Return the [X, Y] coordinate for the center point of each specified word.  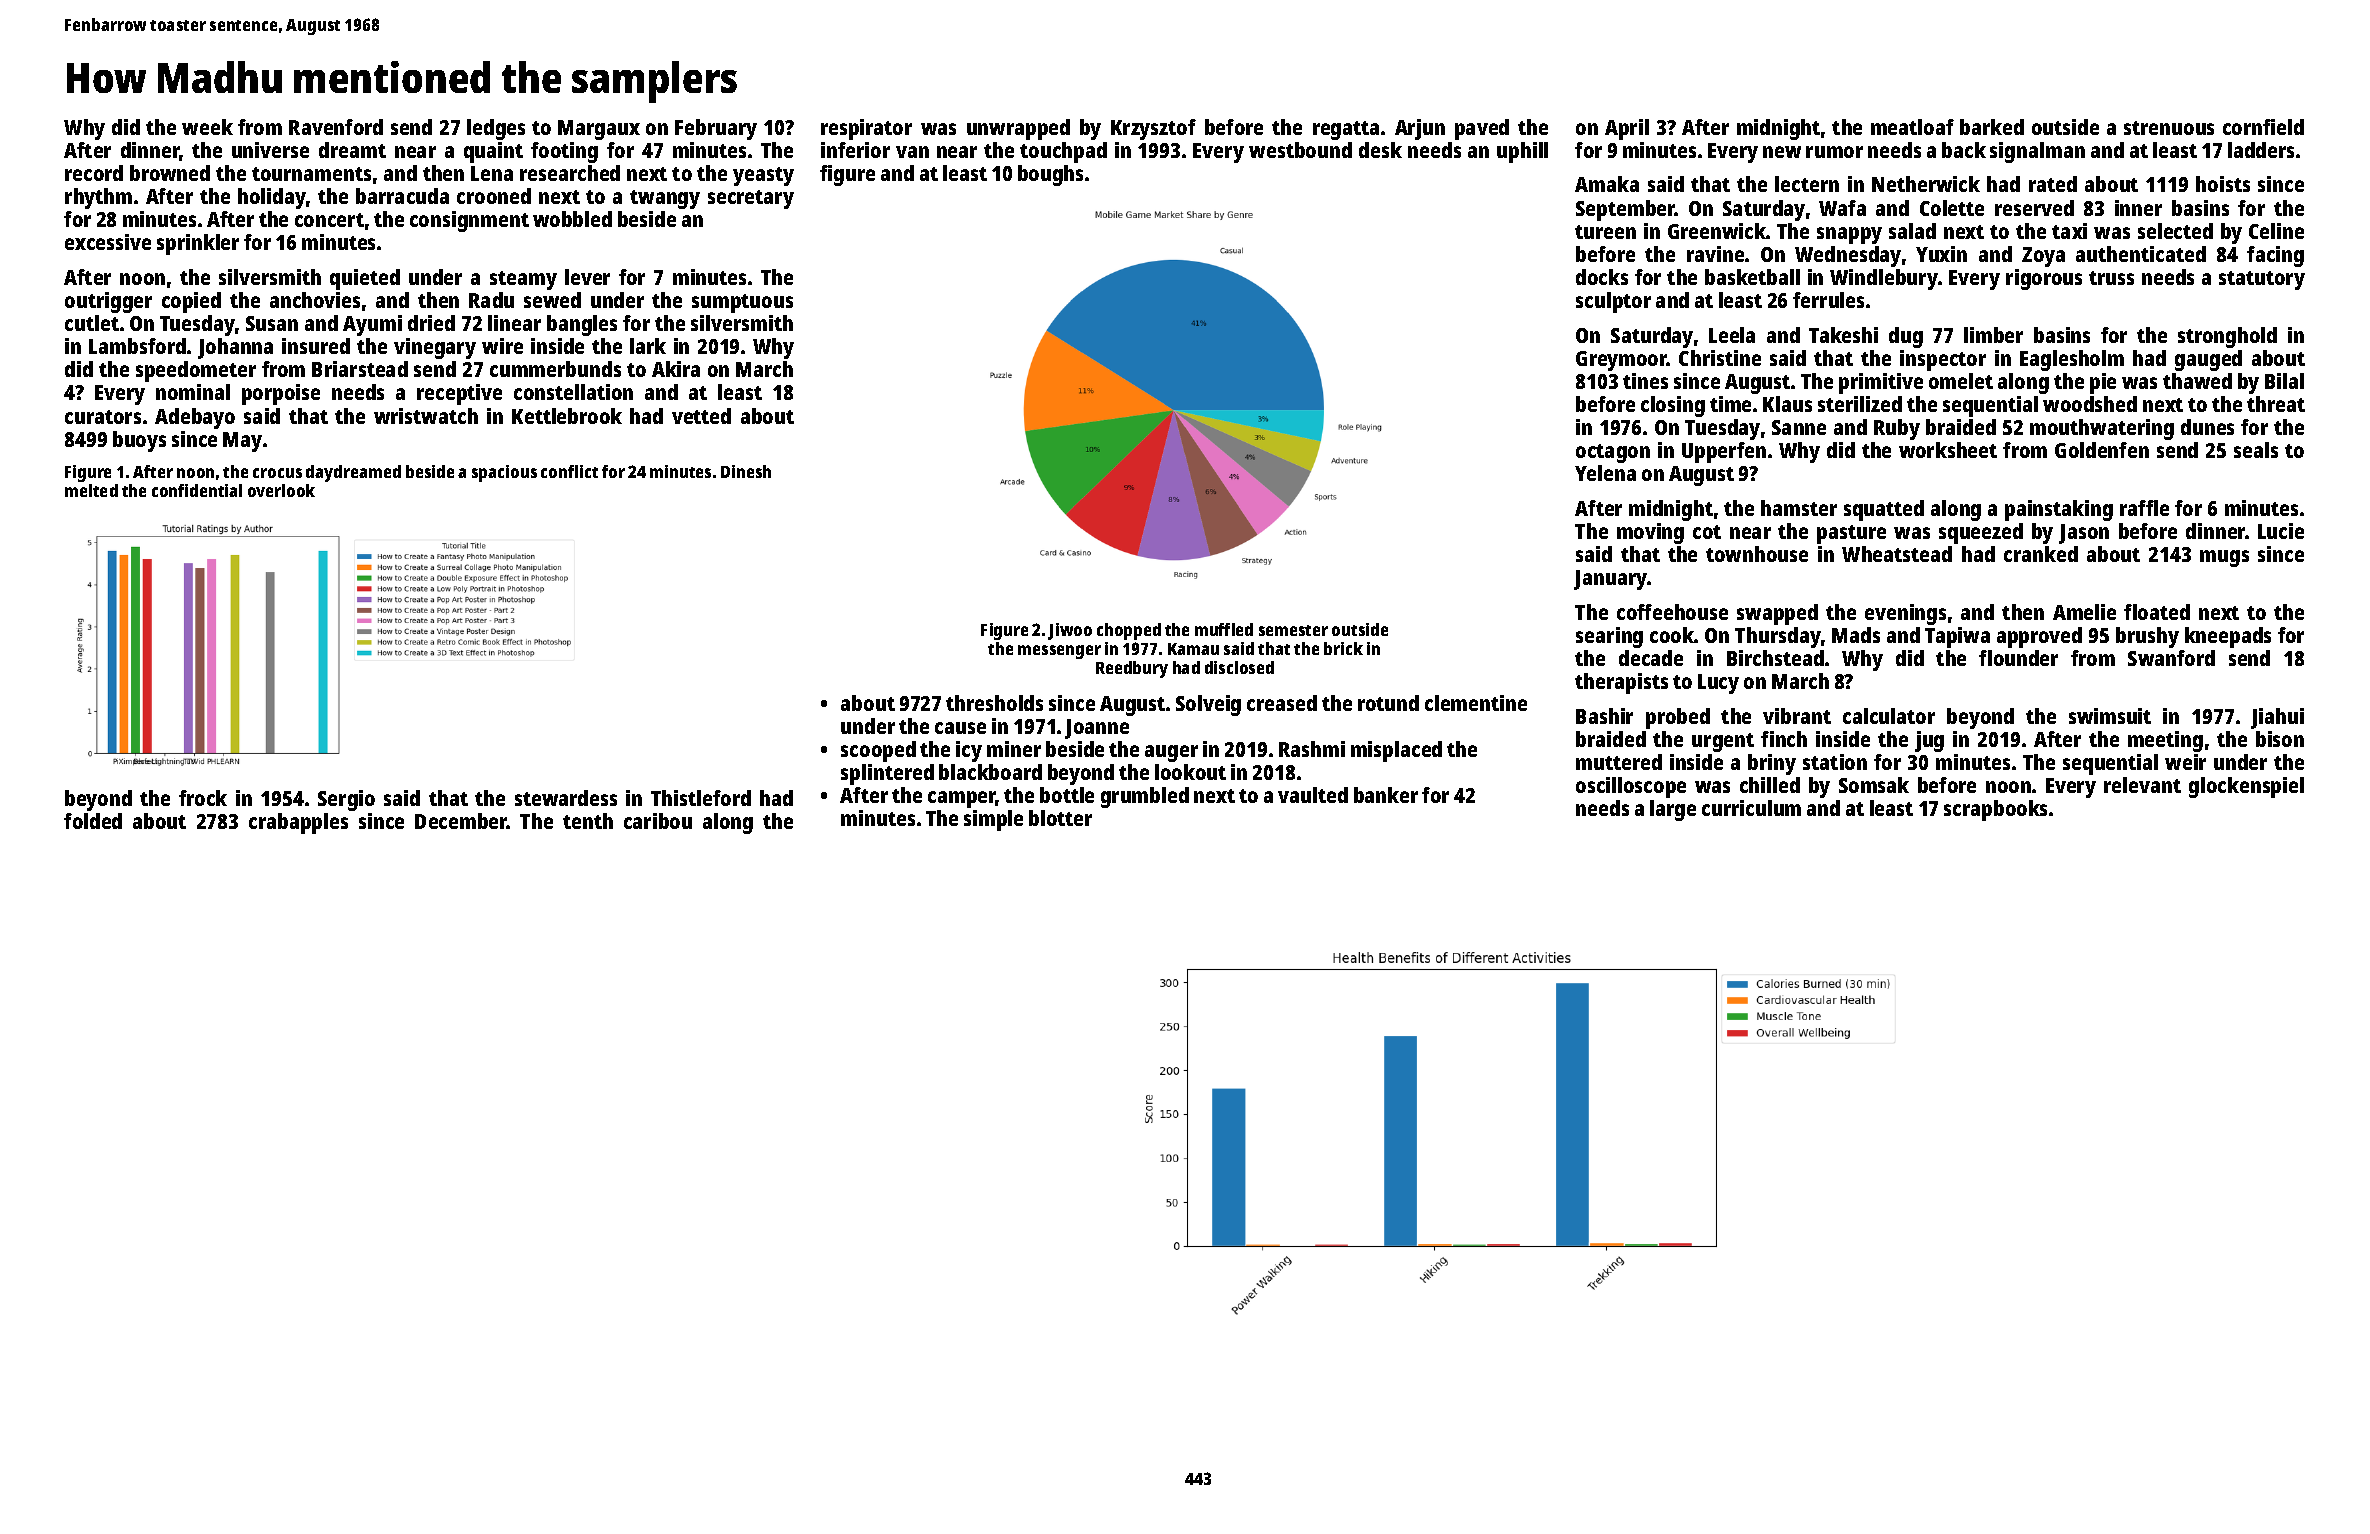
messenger [1059, 652]
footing [564, 152]
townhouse [1757, 554]
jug [1929, 741]
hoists [2223, 184]
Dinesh [746, 471]
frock [203, 798]
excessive [108, 242]
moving [1650, 533]
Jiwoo [1070, 631]
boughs [1050, 175]
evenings [1905, 614]
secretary [751, 199]
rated [2053, 184]
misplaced [1396, 751]
